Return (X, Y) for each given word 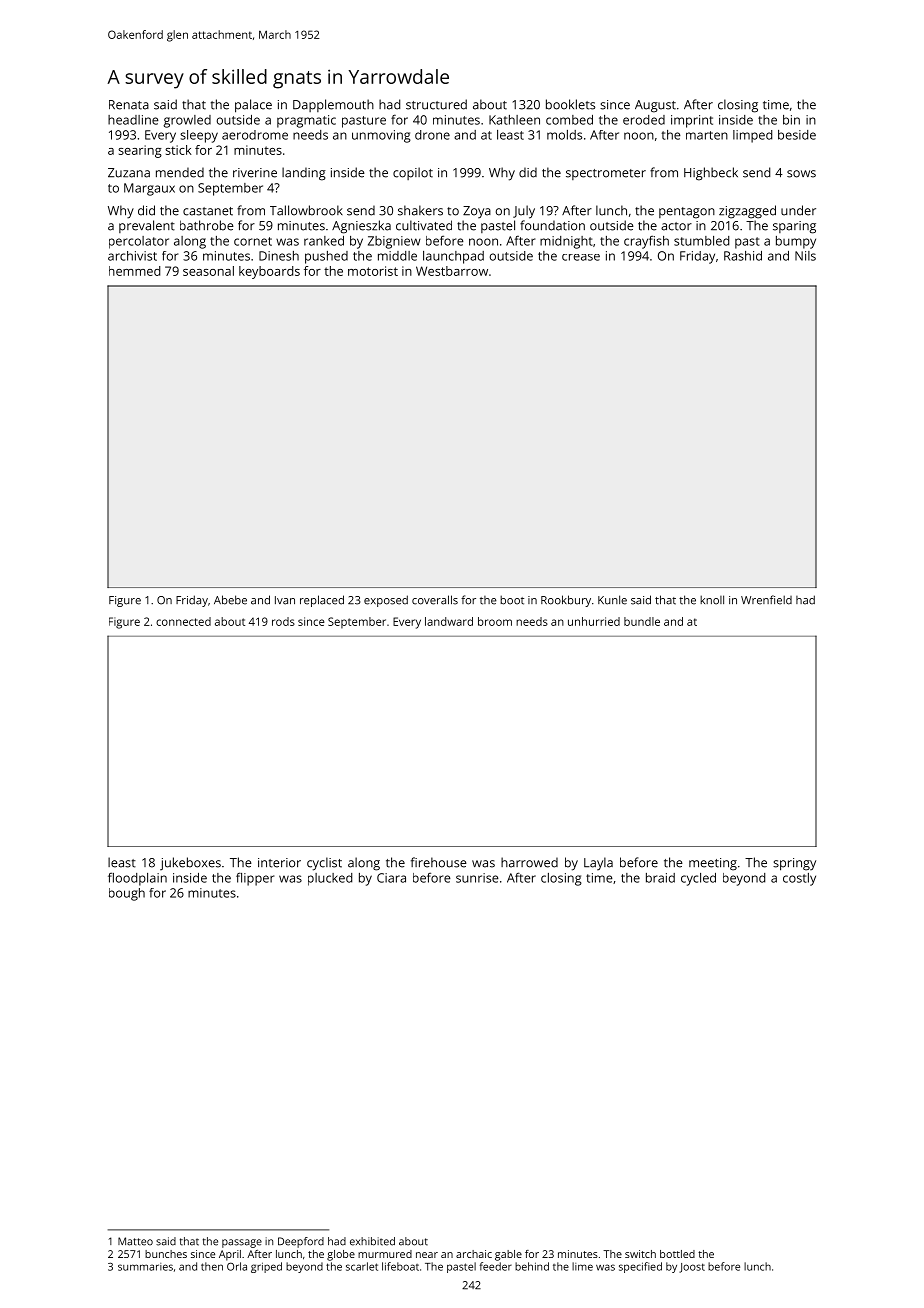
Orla (237, 1266)
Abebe (230, 600)
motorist (373, 271)
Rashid (743, 256)
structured (436, 104)
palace (253, 106)
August (655, 106)
